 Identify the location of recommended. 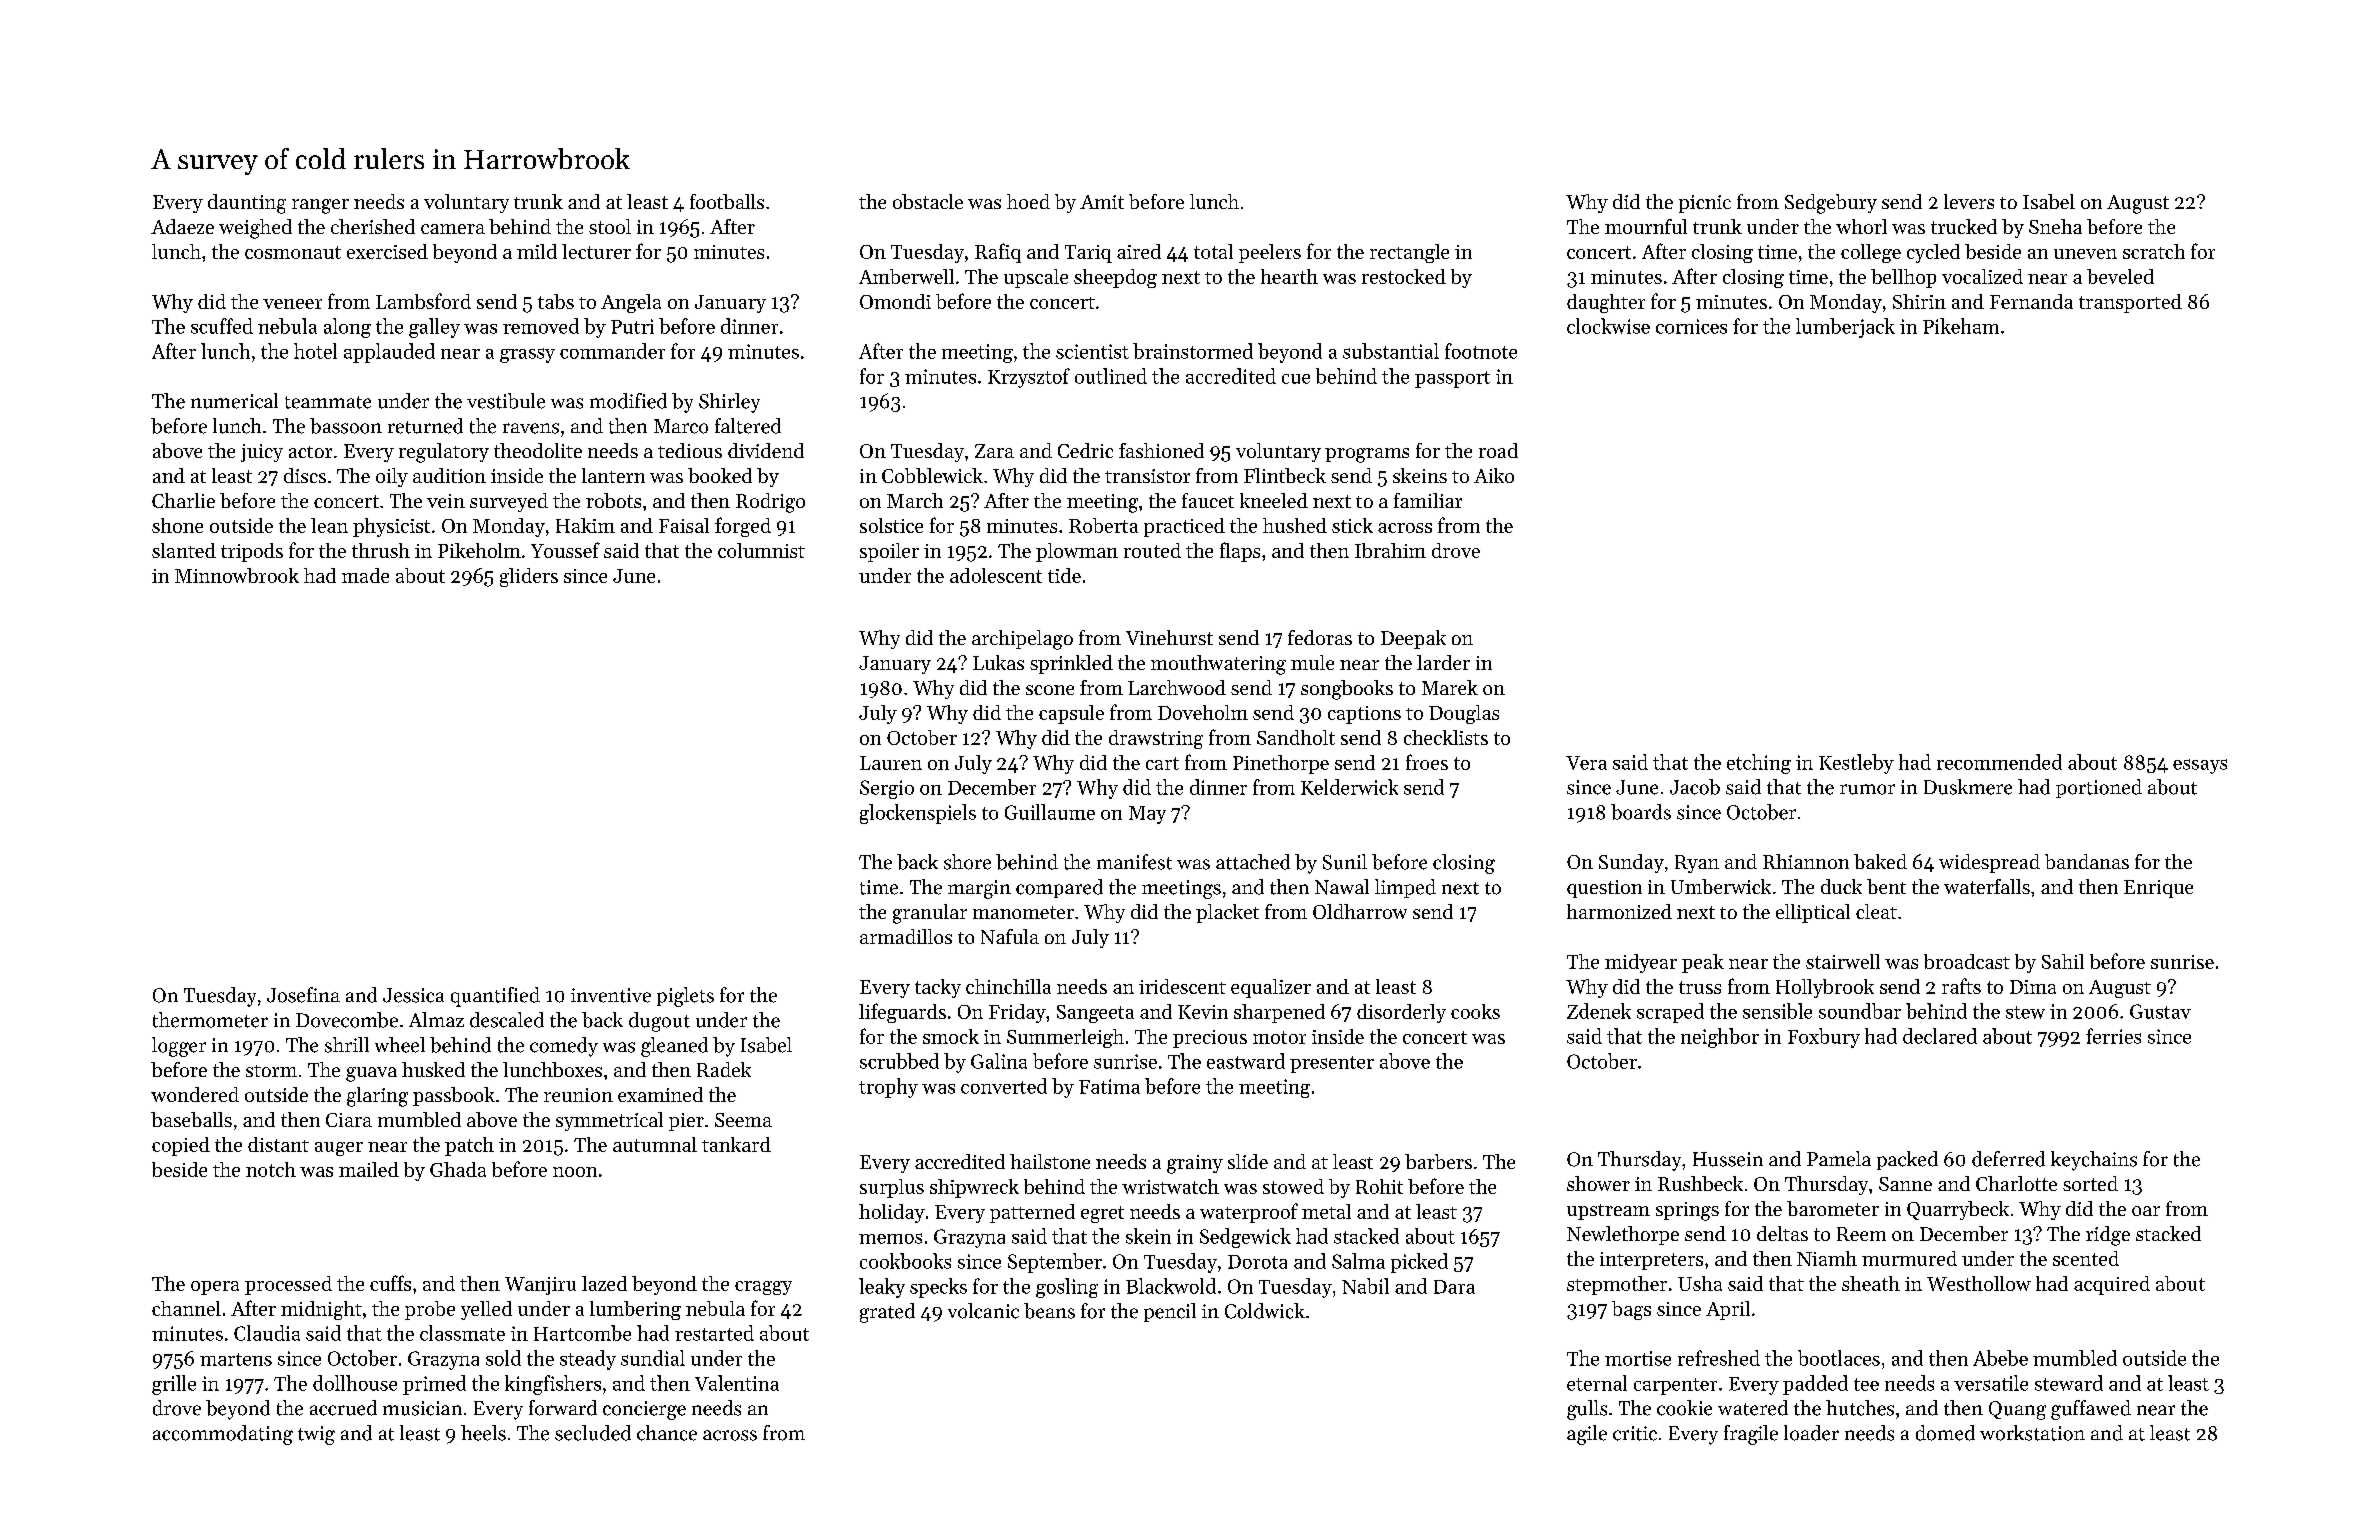
(1999, 762).
